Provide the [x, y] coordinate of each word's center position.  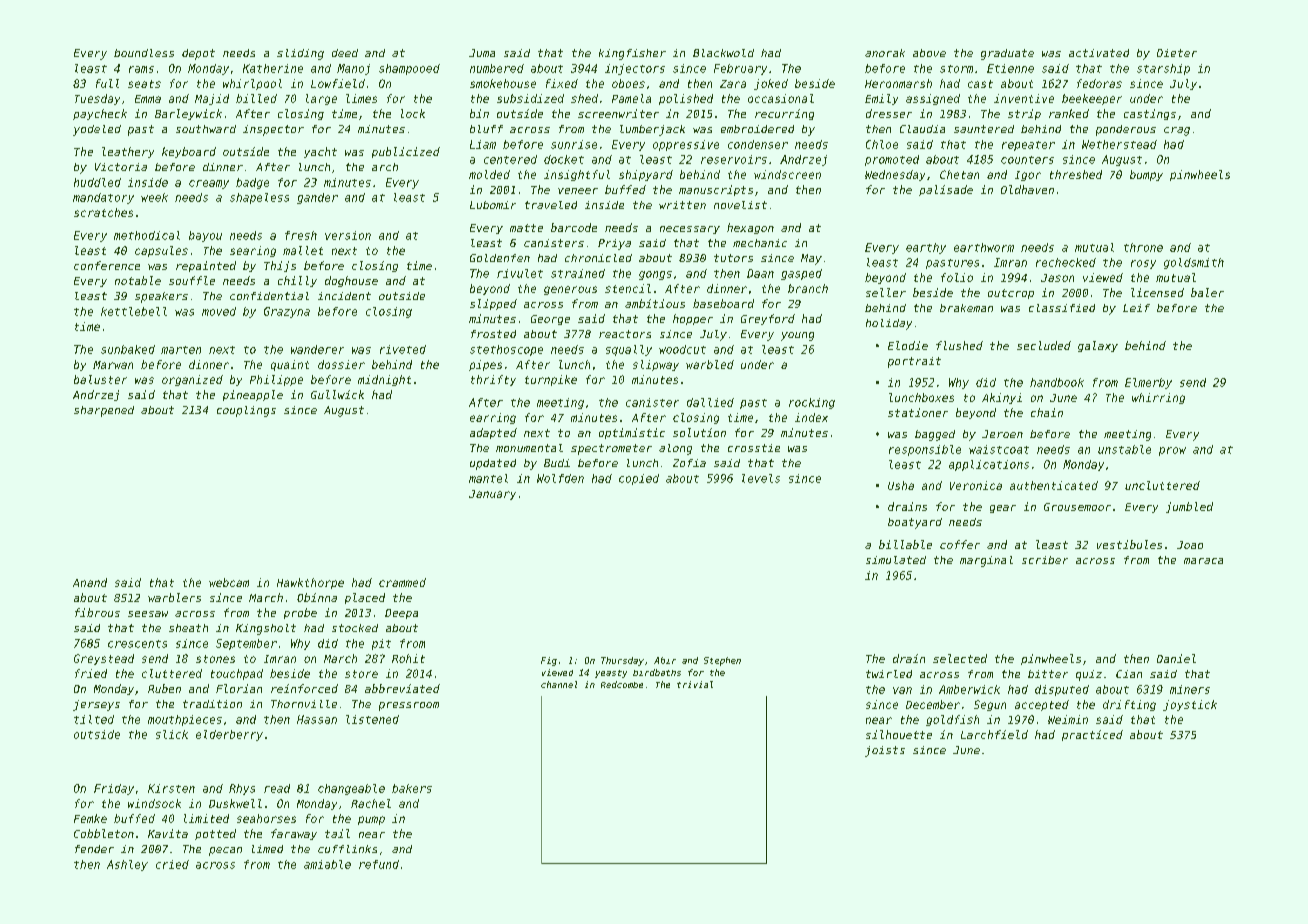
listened [372, 719]
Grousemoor [1077, 507]
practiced [1092, 735]
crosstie [754, 448]
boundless [144, 53]
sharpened [104, 411]
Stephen [722, 661]
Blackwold [723, 53]
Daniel [1176, 658]
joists [885, 751]
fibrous [97, 612]
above [929, 53]
